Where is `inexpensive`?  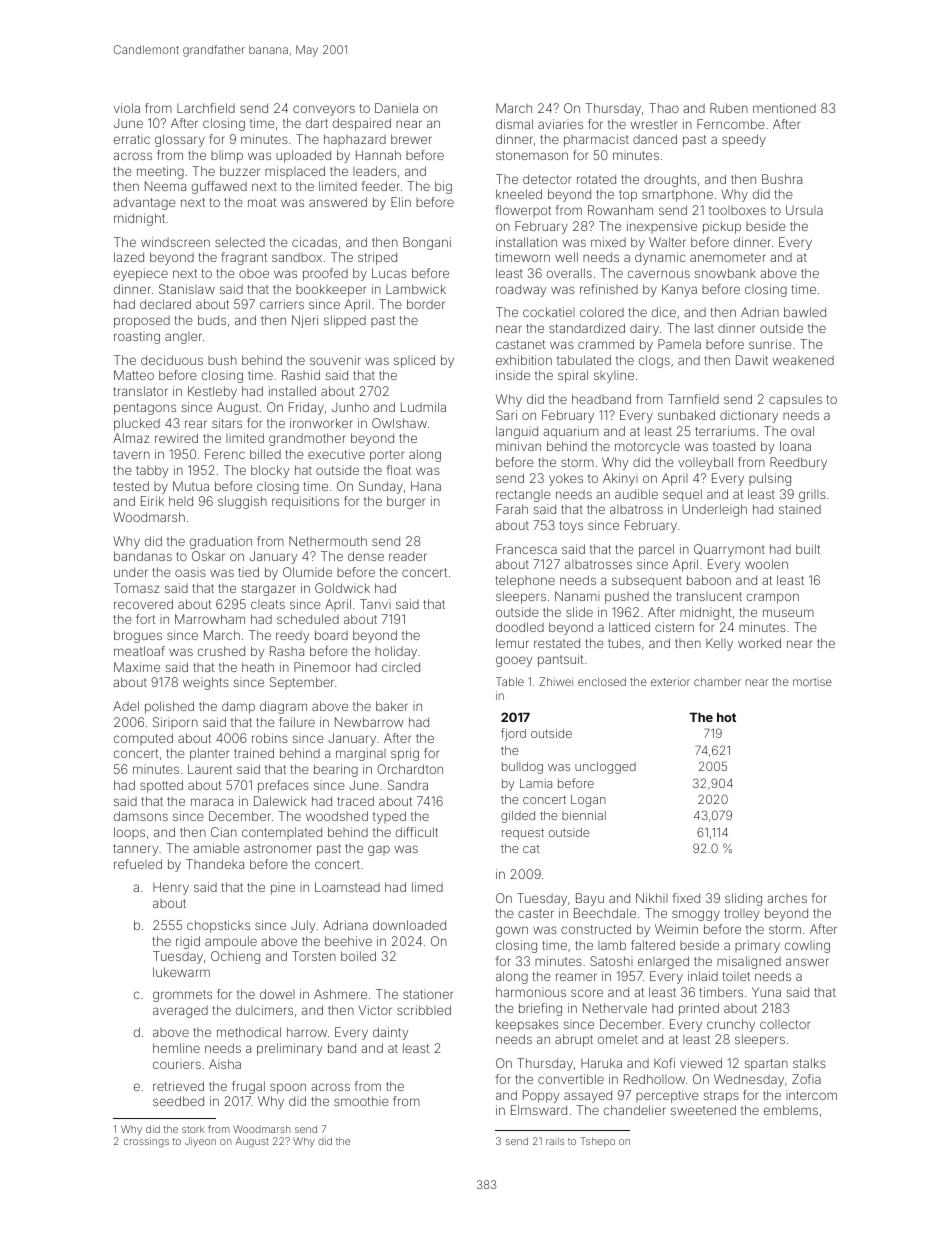 inexpensive is located at coordinates (662, 227).
